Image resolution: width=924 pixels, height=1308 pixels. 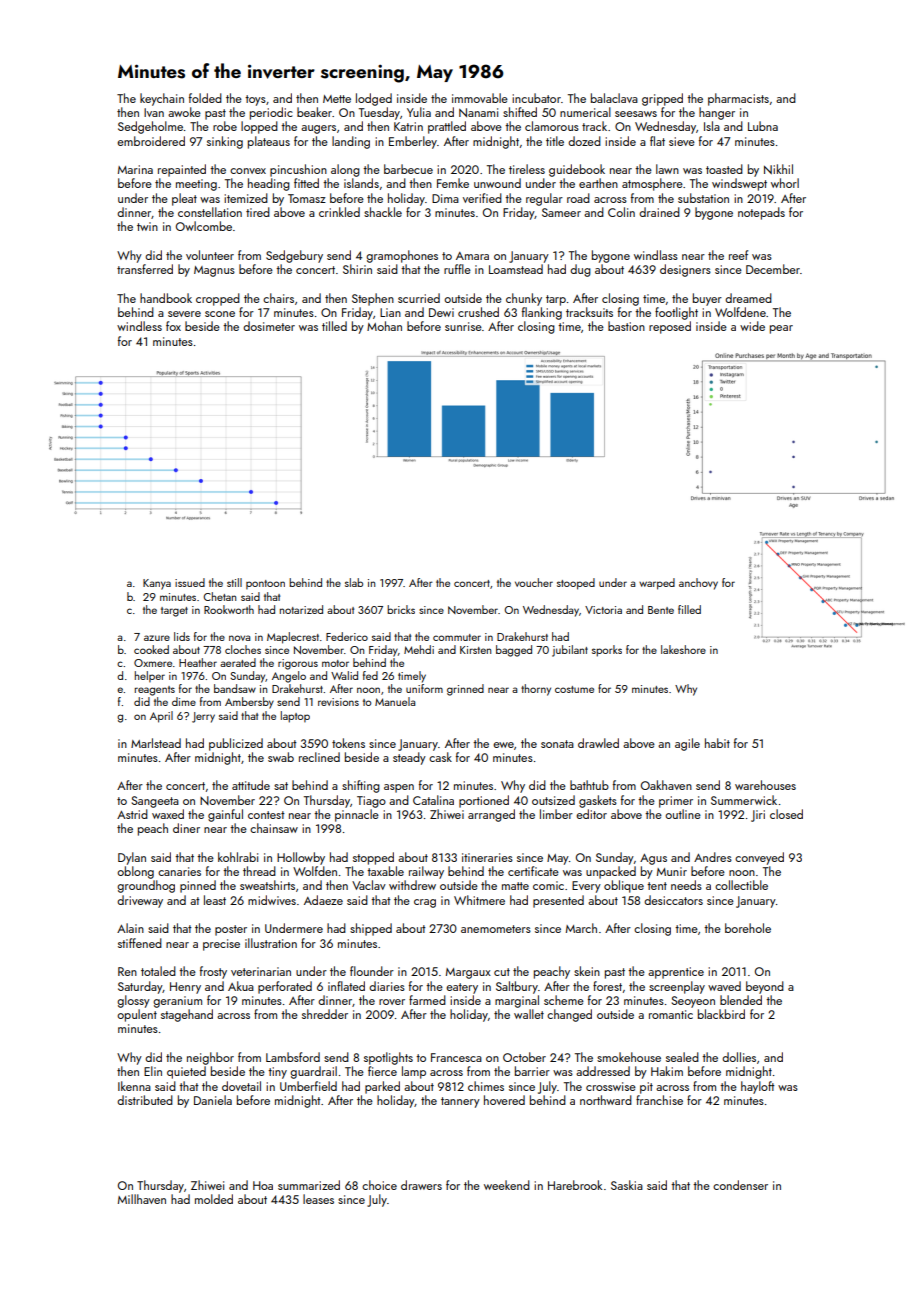 What do you see at coordinates (703, 198) in the screenshot?
I see `substation` at bounding box center [703, 198].
